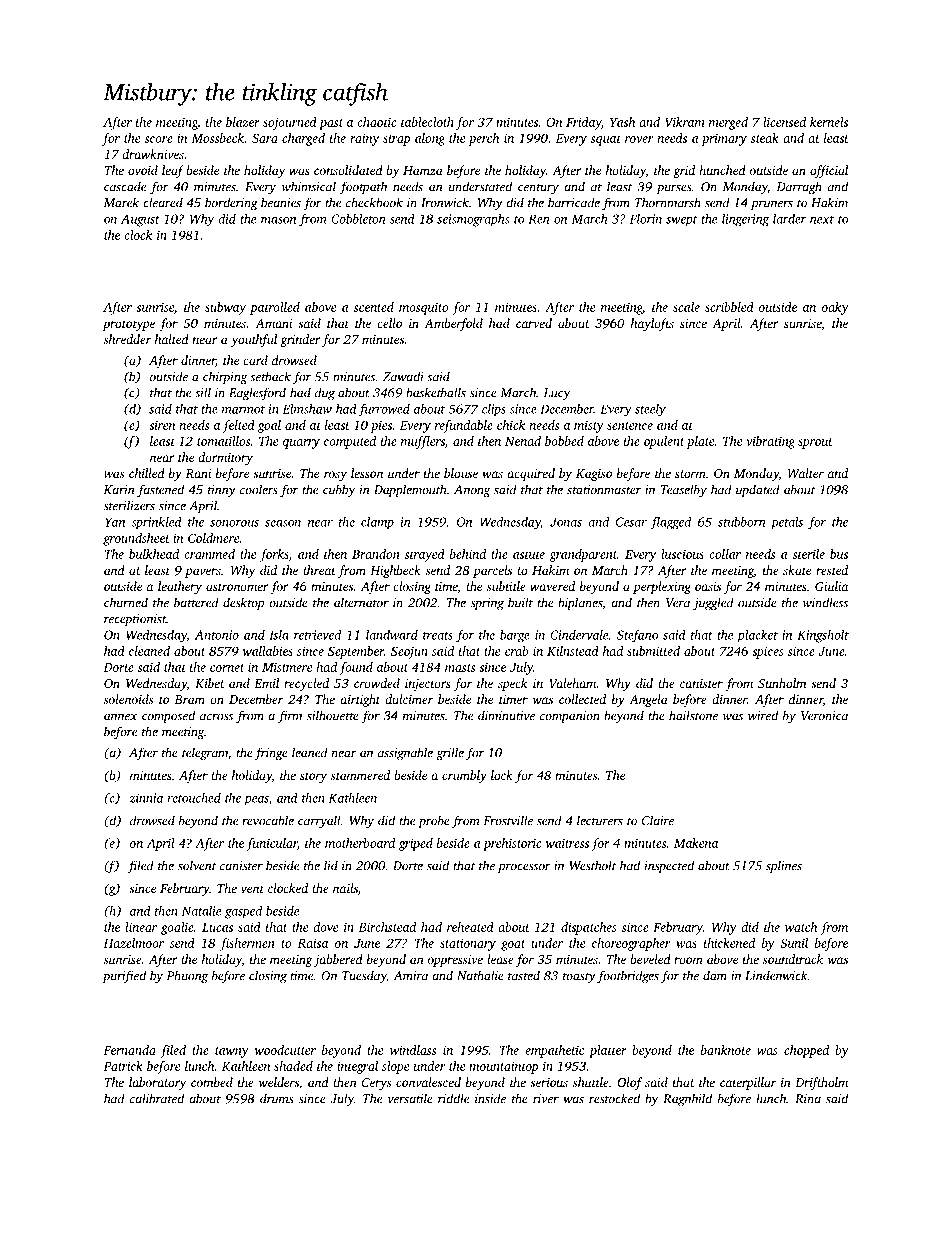 This screenshot has height=1233, width=952. I want to click on hailstone, so click(693, 715).
